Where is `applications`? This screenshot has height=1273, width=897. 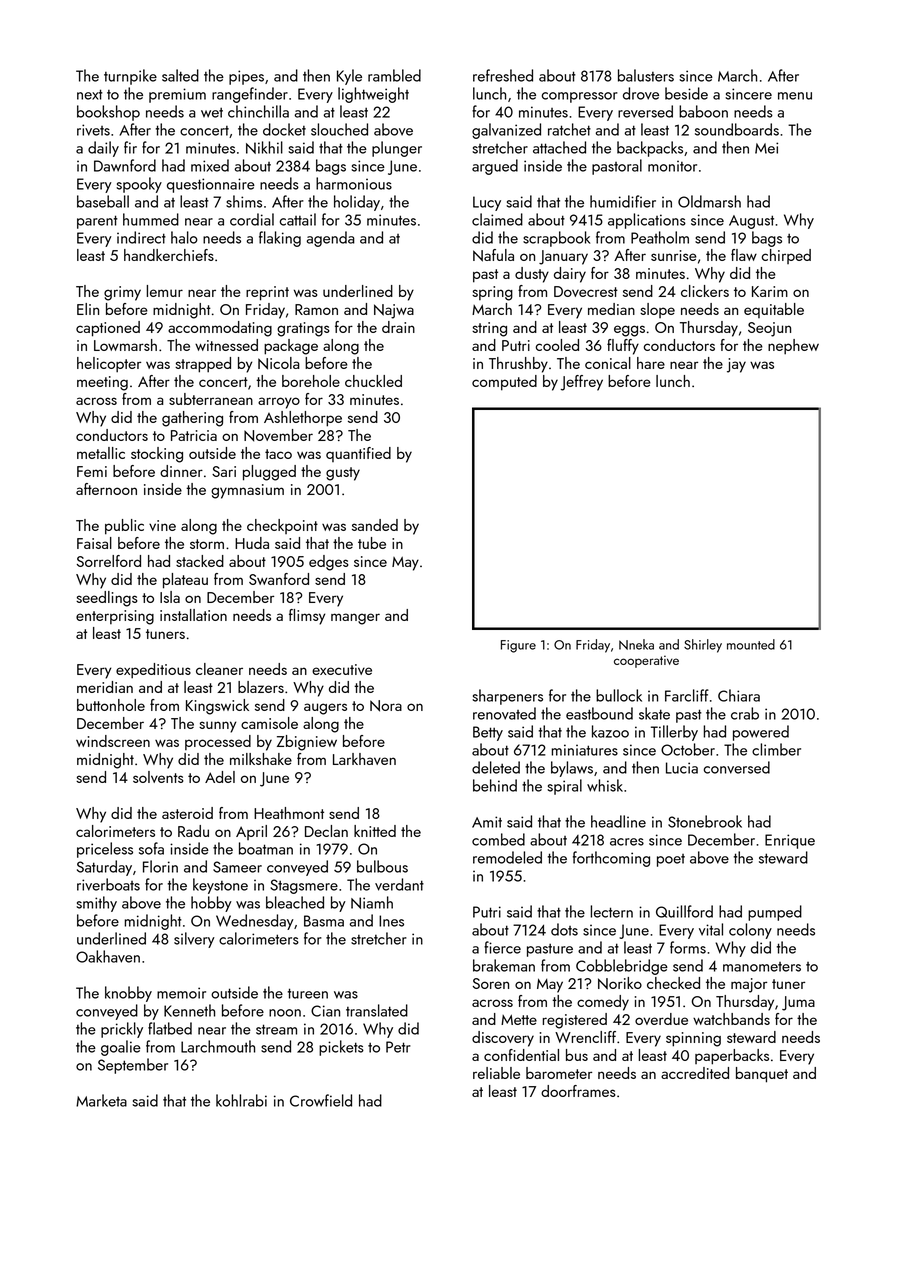
applications is located at coordinates (647, 221).
